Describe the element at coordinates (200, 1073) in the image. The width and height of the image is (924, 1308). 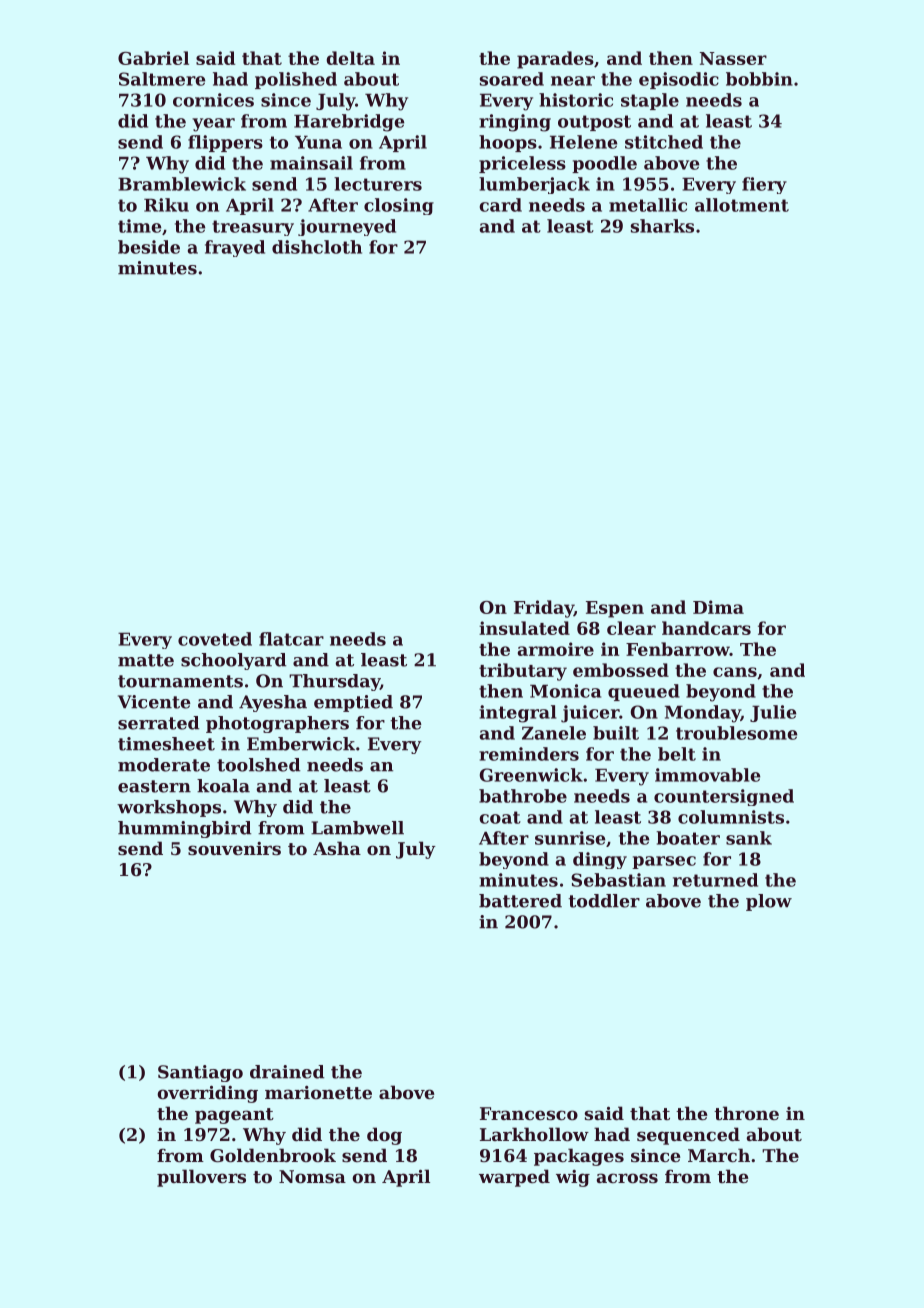
I see `Santiago` at that location.
